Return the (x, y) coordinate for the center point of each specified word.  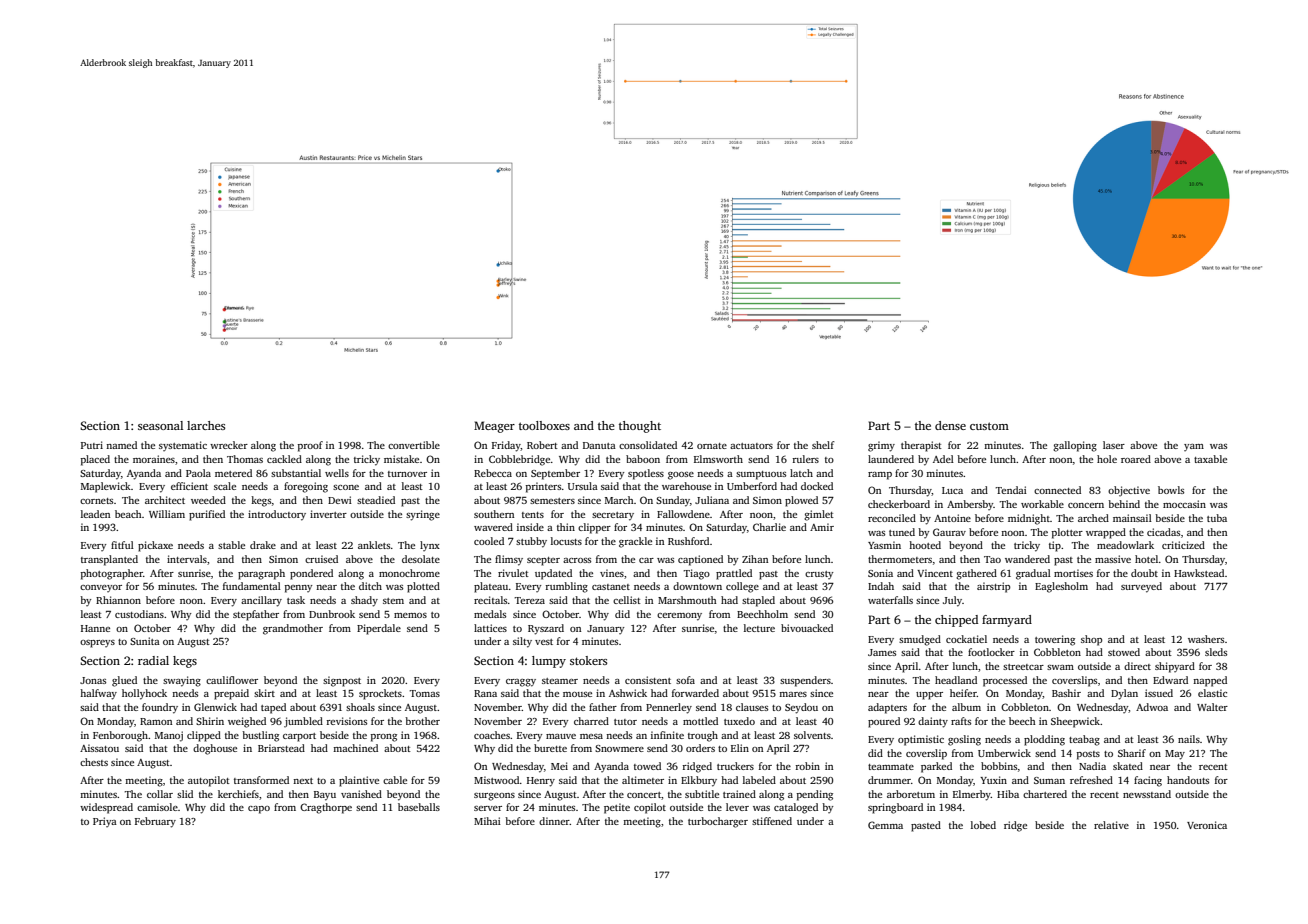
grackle (635, 542)
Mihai (487, 821)
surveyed (1141, 587)
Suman (1049, 780)
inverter (328, 514)
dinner (554, 821)
